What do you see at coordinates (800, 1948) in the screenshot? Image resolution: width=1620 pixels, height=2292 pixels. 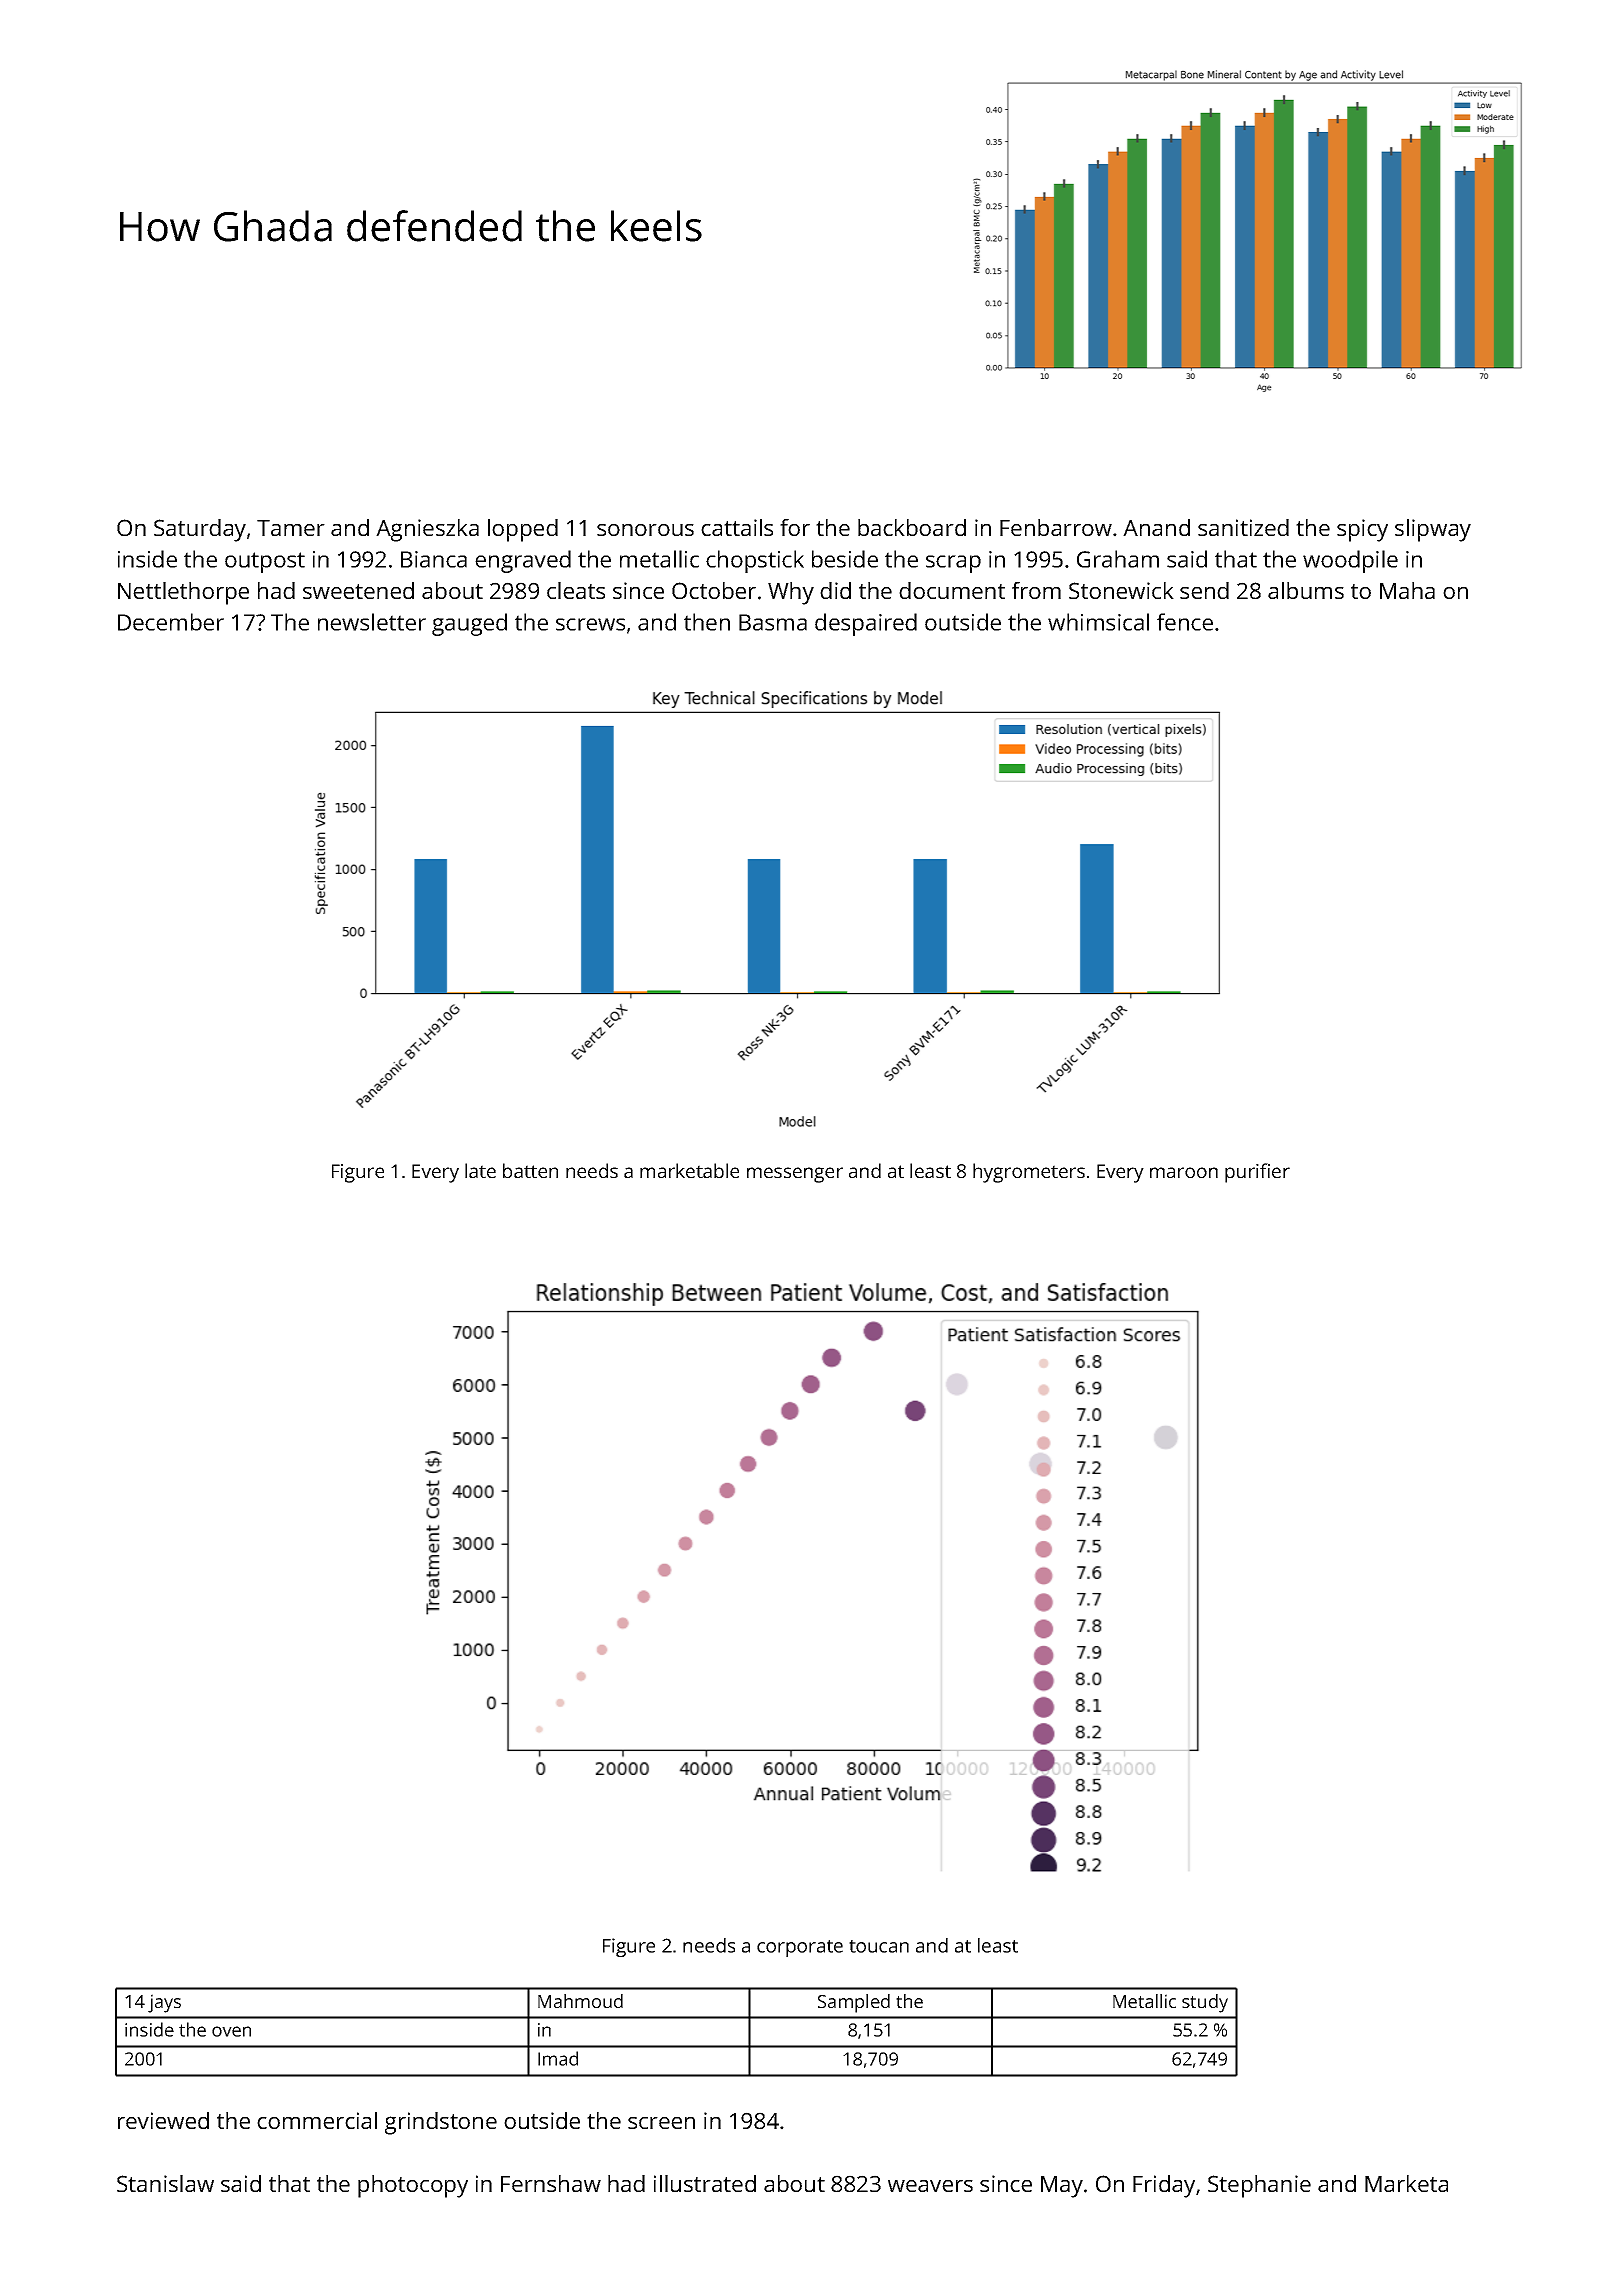 I see `corporate` at bounding box center [800, 1948].
